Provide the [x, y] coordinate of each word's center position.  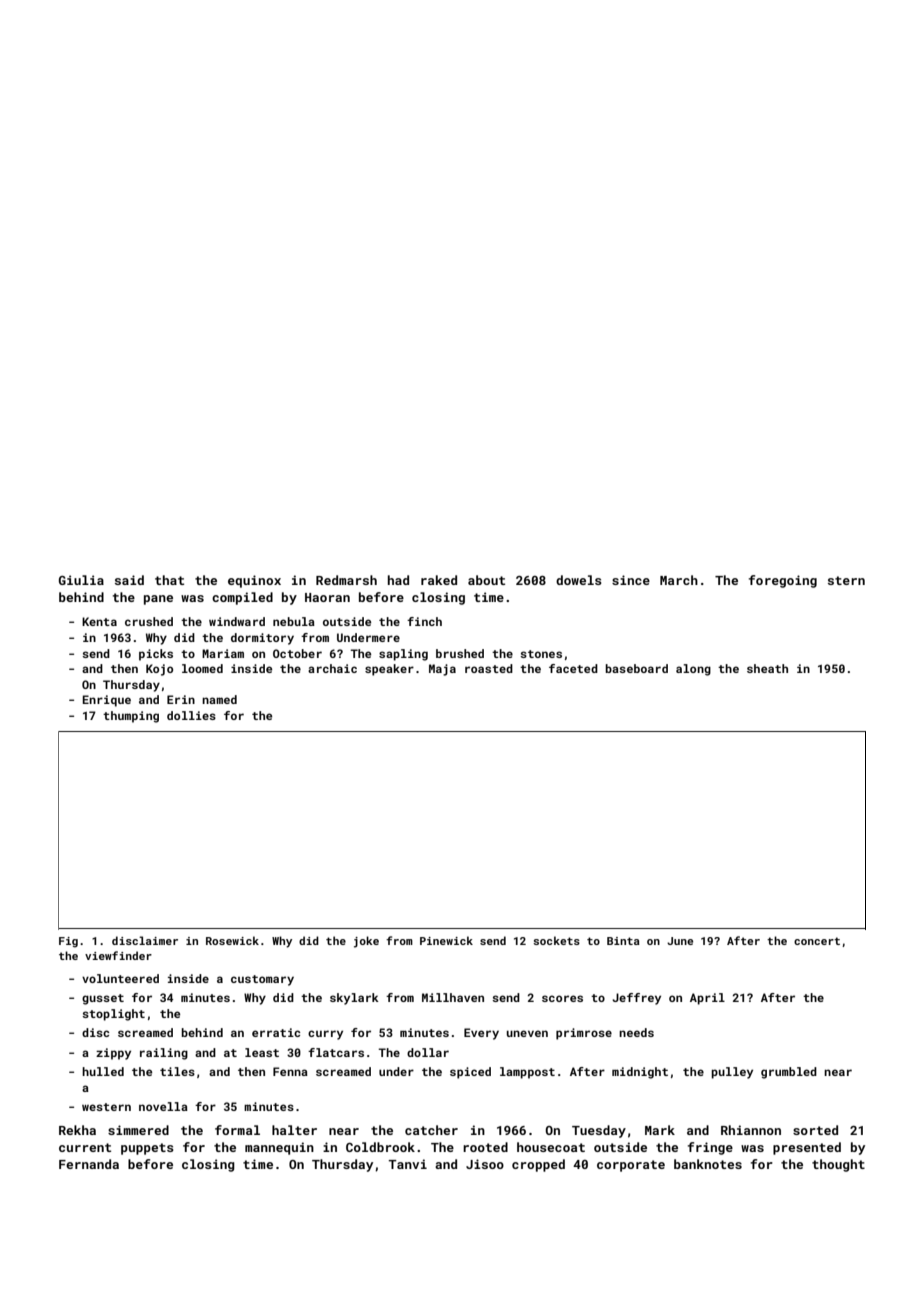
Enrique [106, 701]
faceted [573, 668]
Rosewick [232, 940]
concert [817, 941]
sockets [556, 940]
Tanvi [407, 1164]
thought [838, 1165]
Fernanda [89, 1164]
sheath [767, 668]
